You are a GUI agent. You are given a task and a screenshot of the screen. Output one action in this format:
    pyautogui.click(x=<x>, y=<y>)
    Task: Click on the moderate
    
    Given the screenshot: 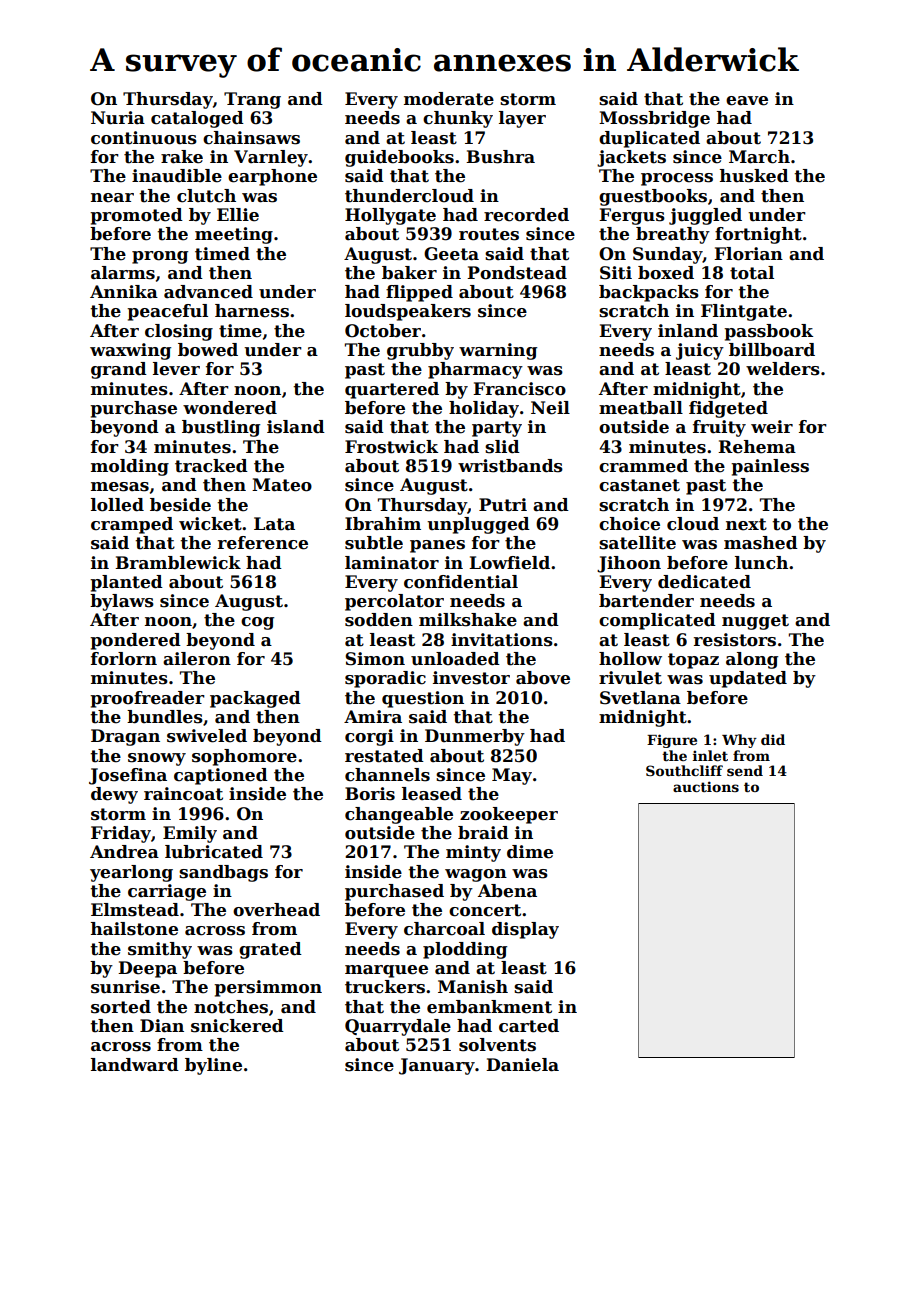 What is the action you would take?
    pyautogui.click(x=449, y=99)
